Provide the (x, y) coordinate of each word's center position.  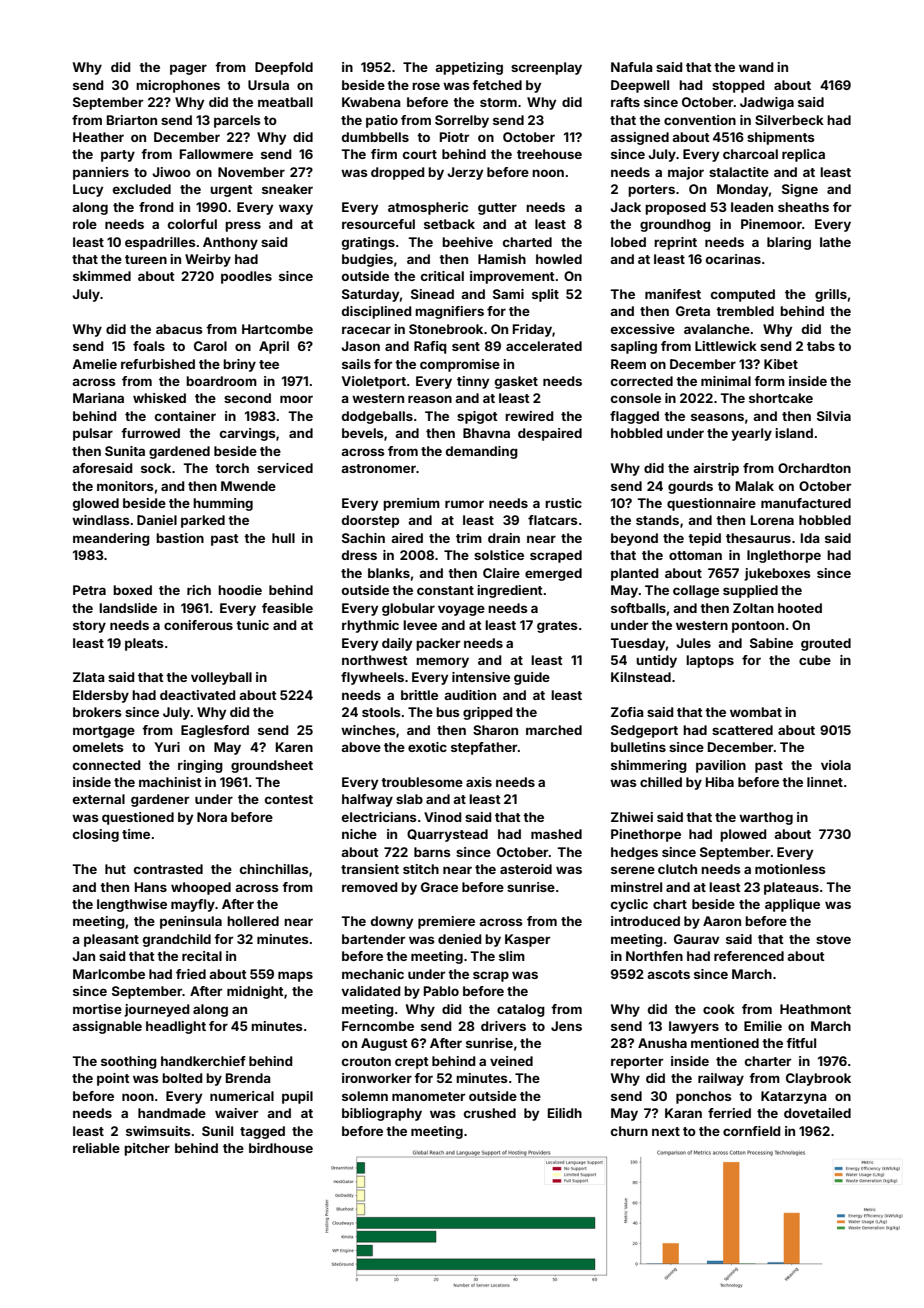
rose (426, 86)
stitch (421, 869)
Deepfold (284, 68)
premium (411, 504)
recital (202, 956)
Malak (755, 486)
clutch (677, 869)
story (89, 627)
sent (466, 346)
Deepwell (640, 86)
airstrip (716, 469)
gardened (179, 452)
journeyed (157, 1010)
